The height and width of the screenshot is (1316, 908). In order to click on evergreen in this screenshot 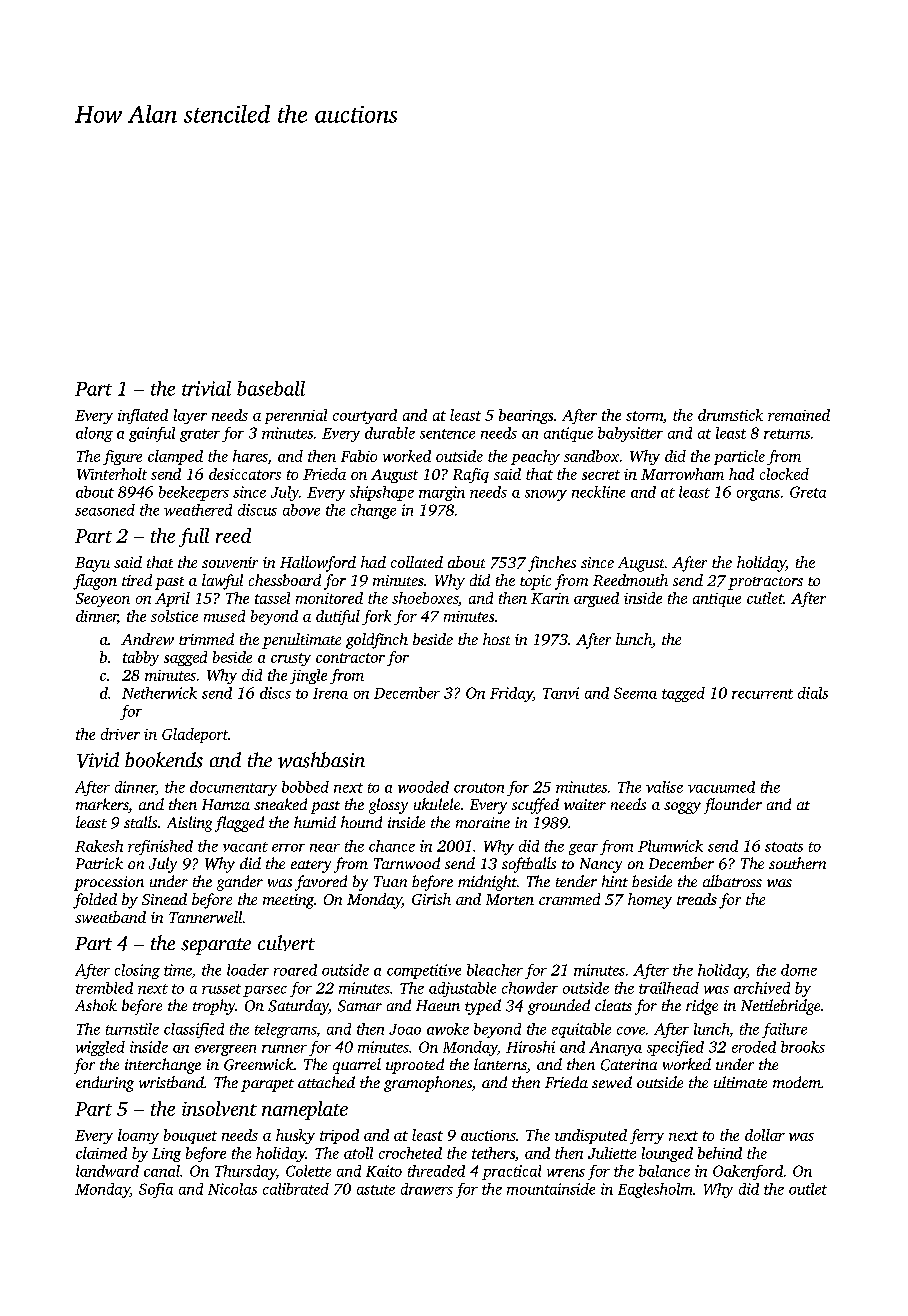, I will do `click(225, 1050)`.
